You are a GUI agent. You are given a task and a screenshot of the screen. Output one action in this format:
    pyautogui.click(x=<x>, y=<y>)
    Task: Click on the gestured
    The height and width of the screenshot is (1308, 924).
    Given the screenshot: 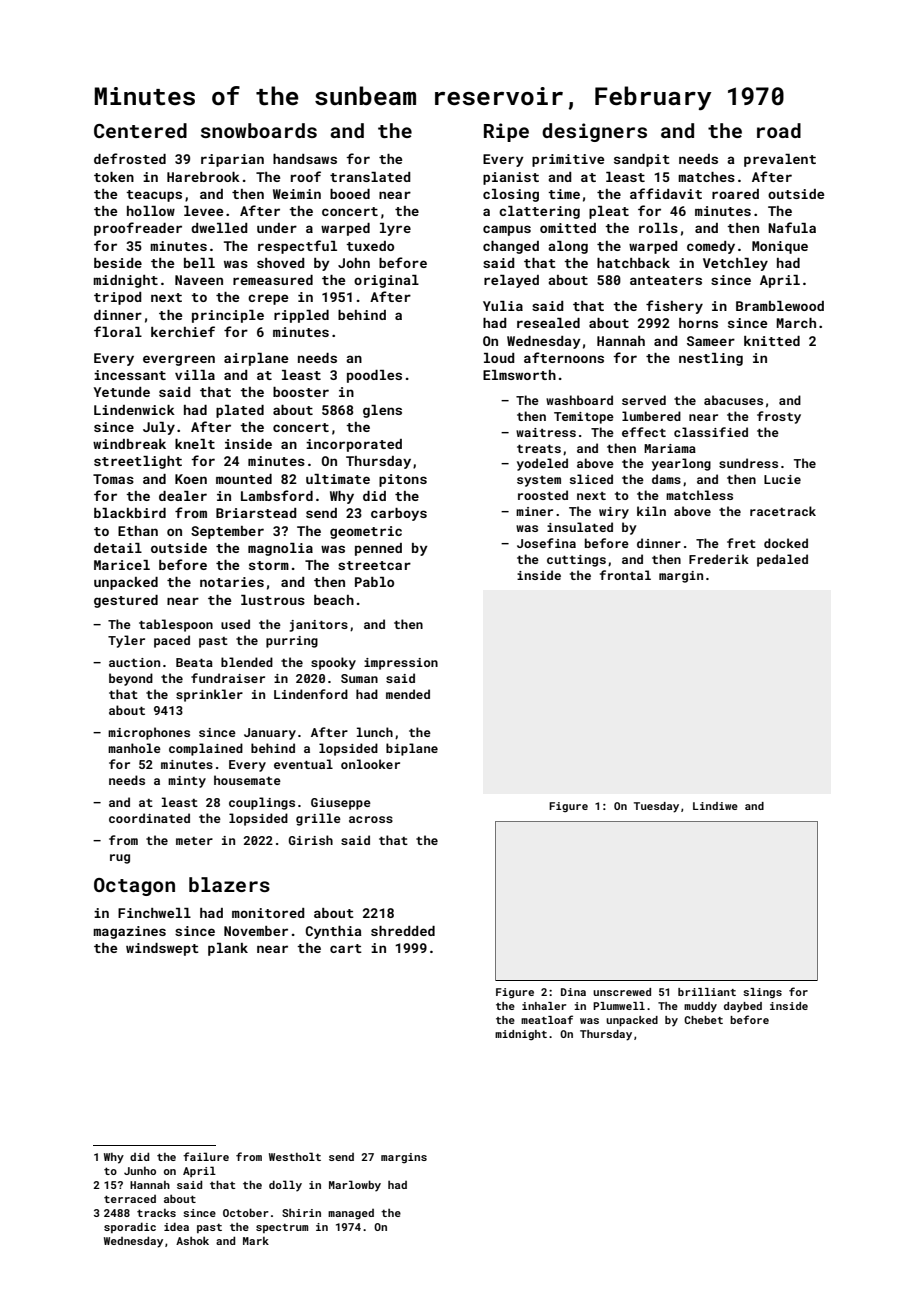 What is the action you would take?
    pyautogui.click(x=126, y=601)
